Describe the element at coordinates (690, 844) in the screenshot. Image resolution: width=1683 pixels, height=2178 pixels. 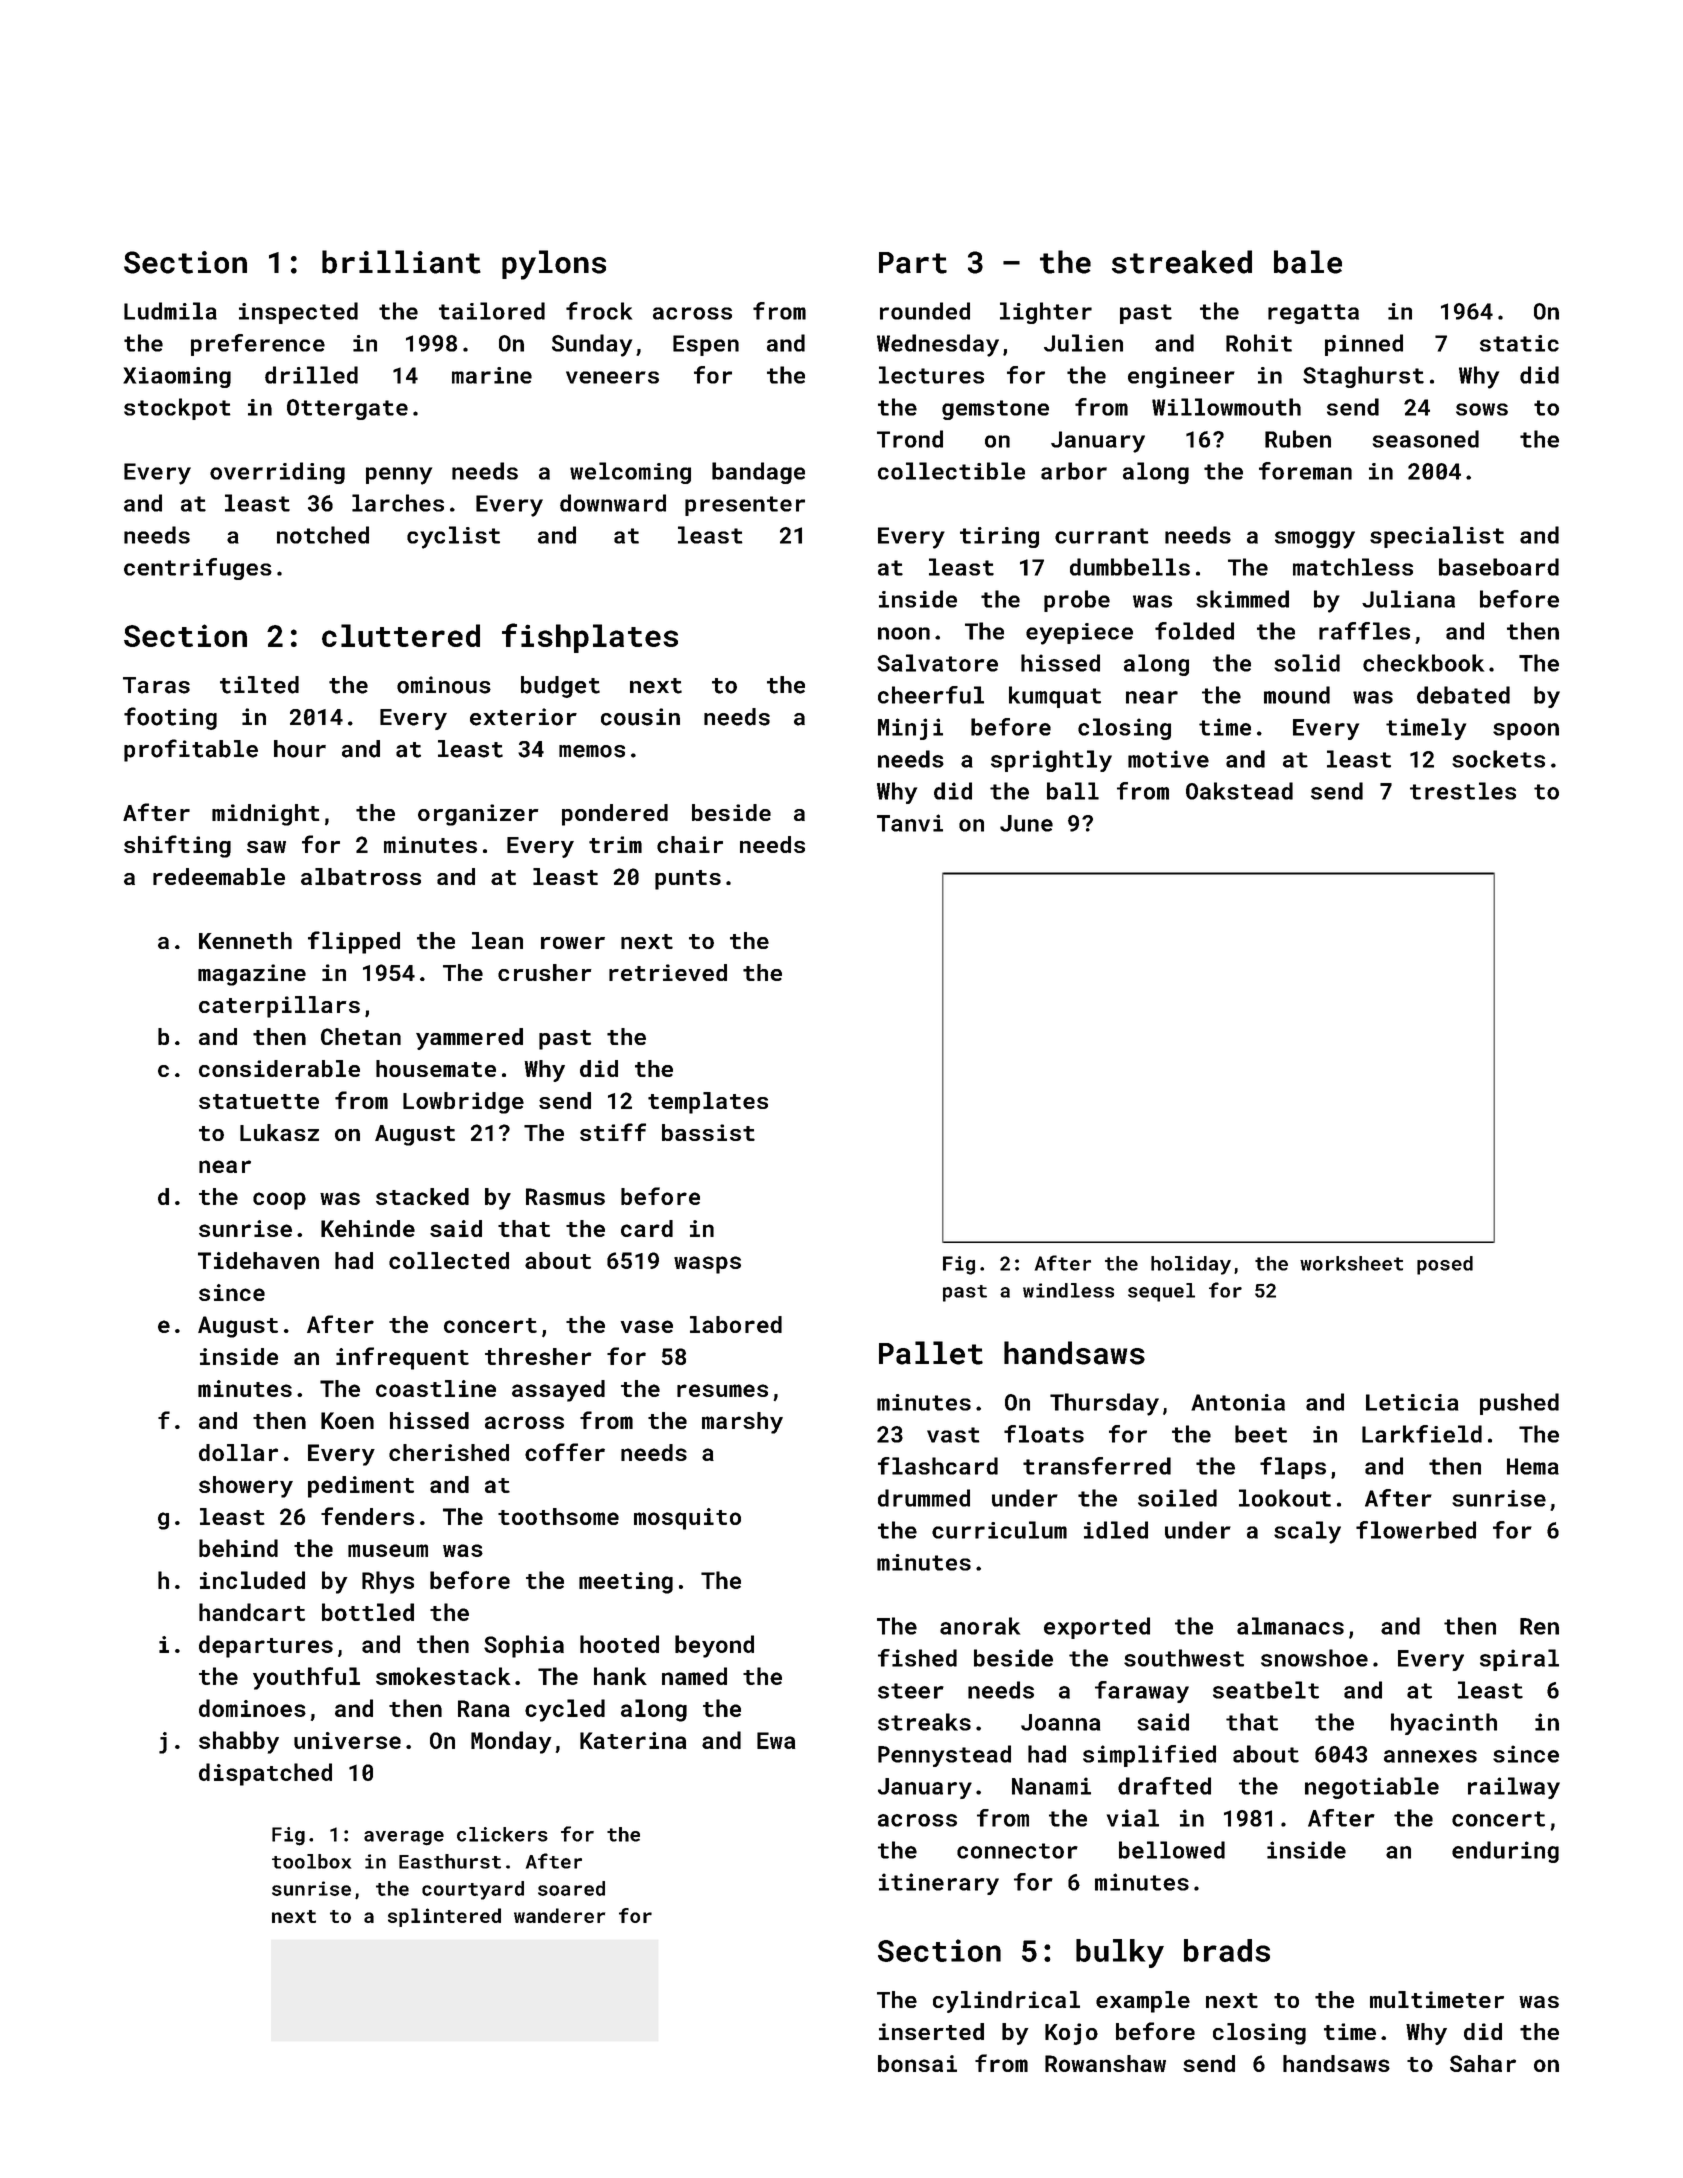
I see `chair` at that location.
